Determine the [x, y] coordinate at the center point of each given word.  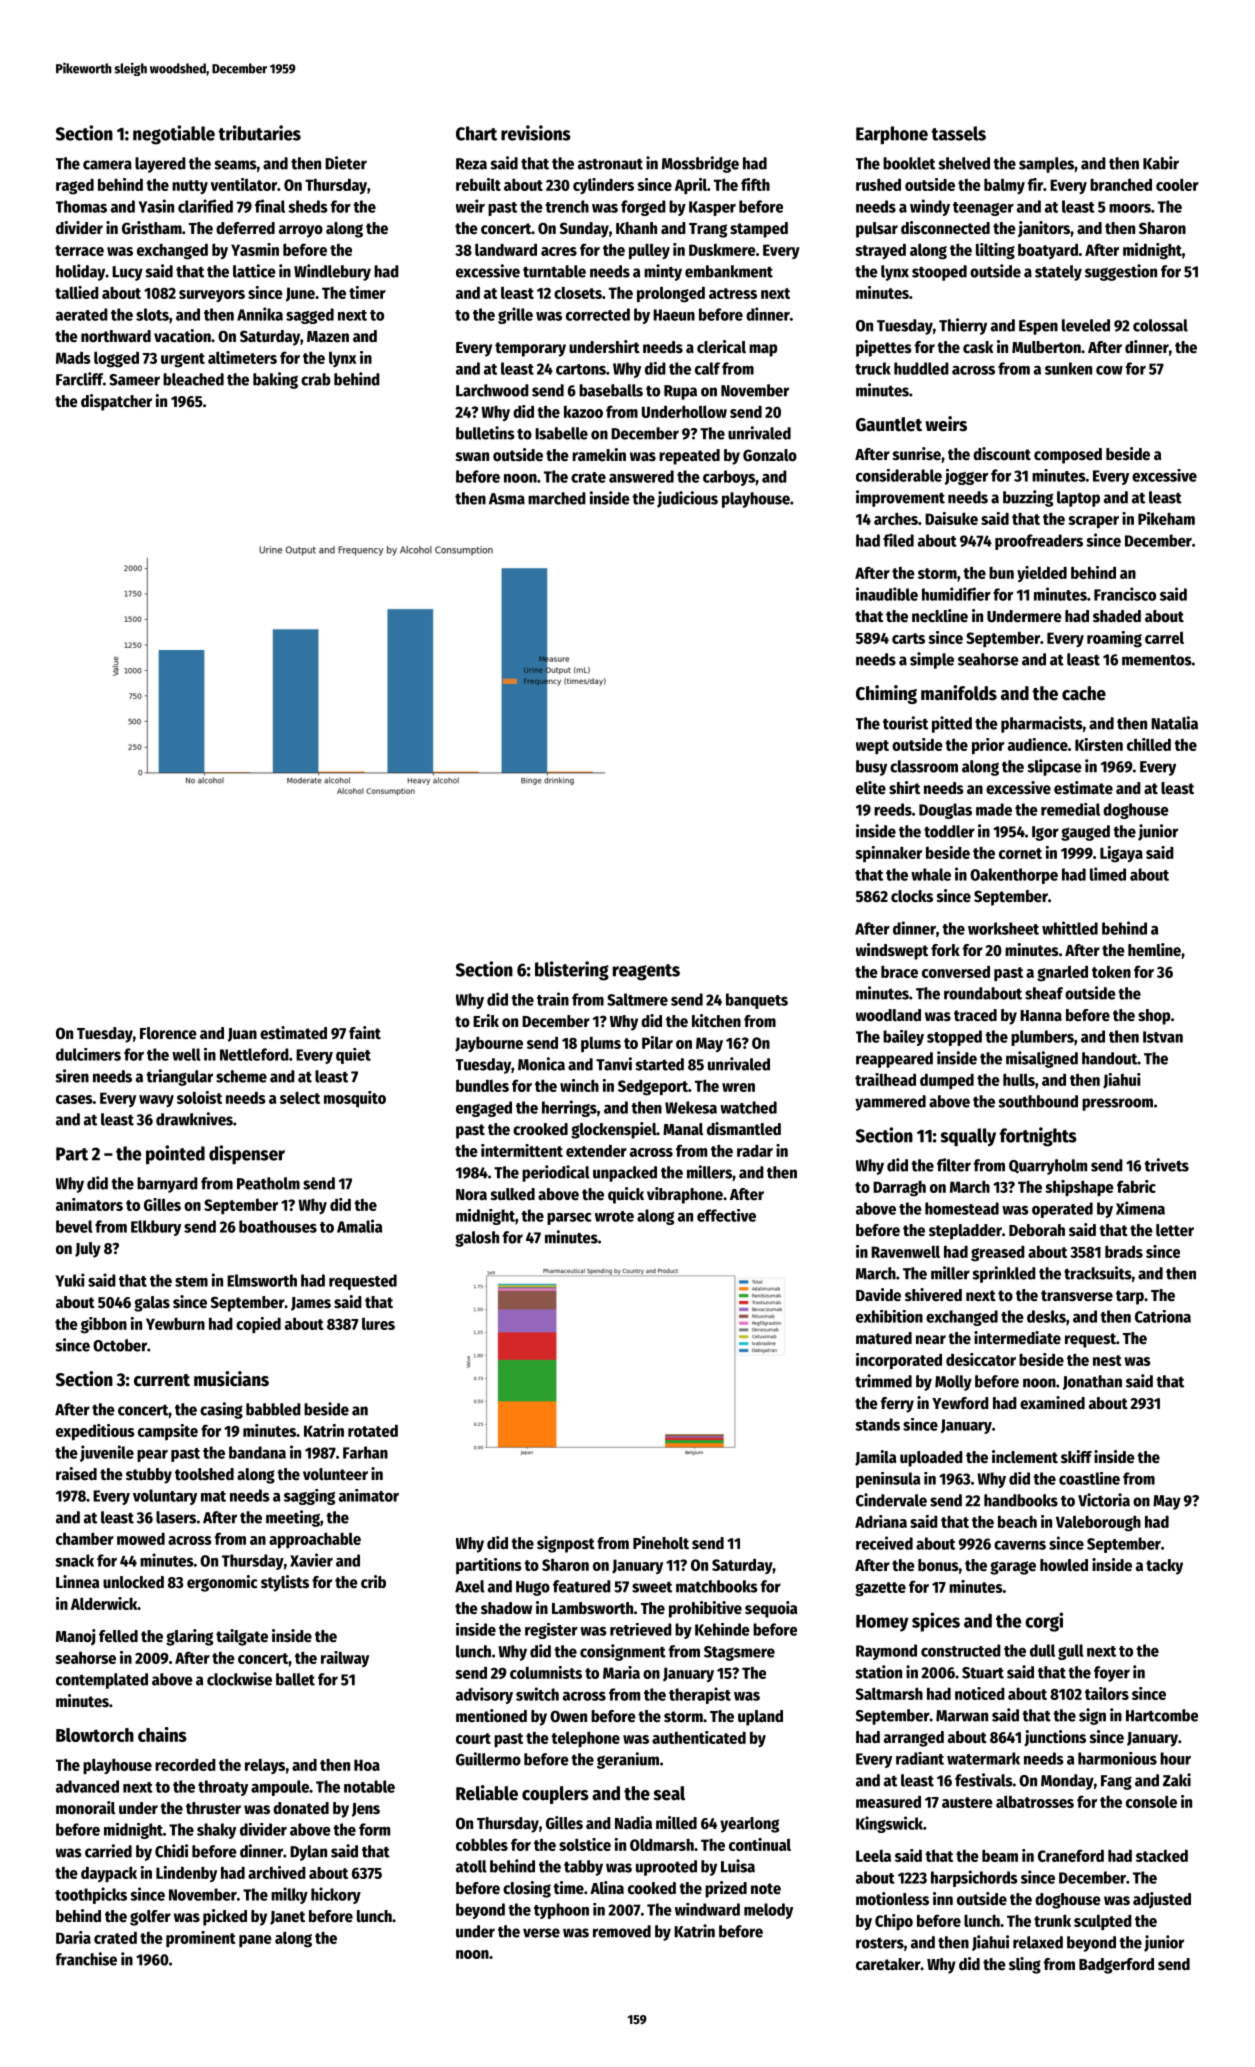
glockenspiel [614, 1130]
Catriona [1163, 1316]
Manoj [76, 1637]
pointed [175, 1155]
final [270, 206]
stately [1058, 273]
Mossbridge [700, 164]
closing [527, 1889]
